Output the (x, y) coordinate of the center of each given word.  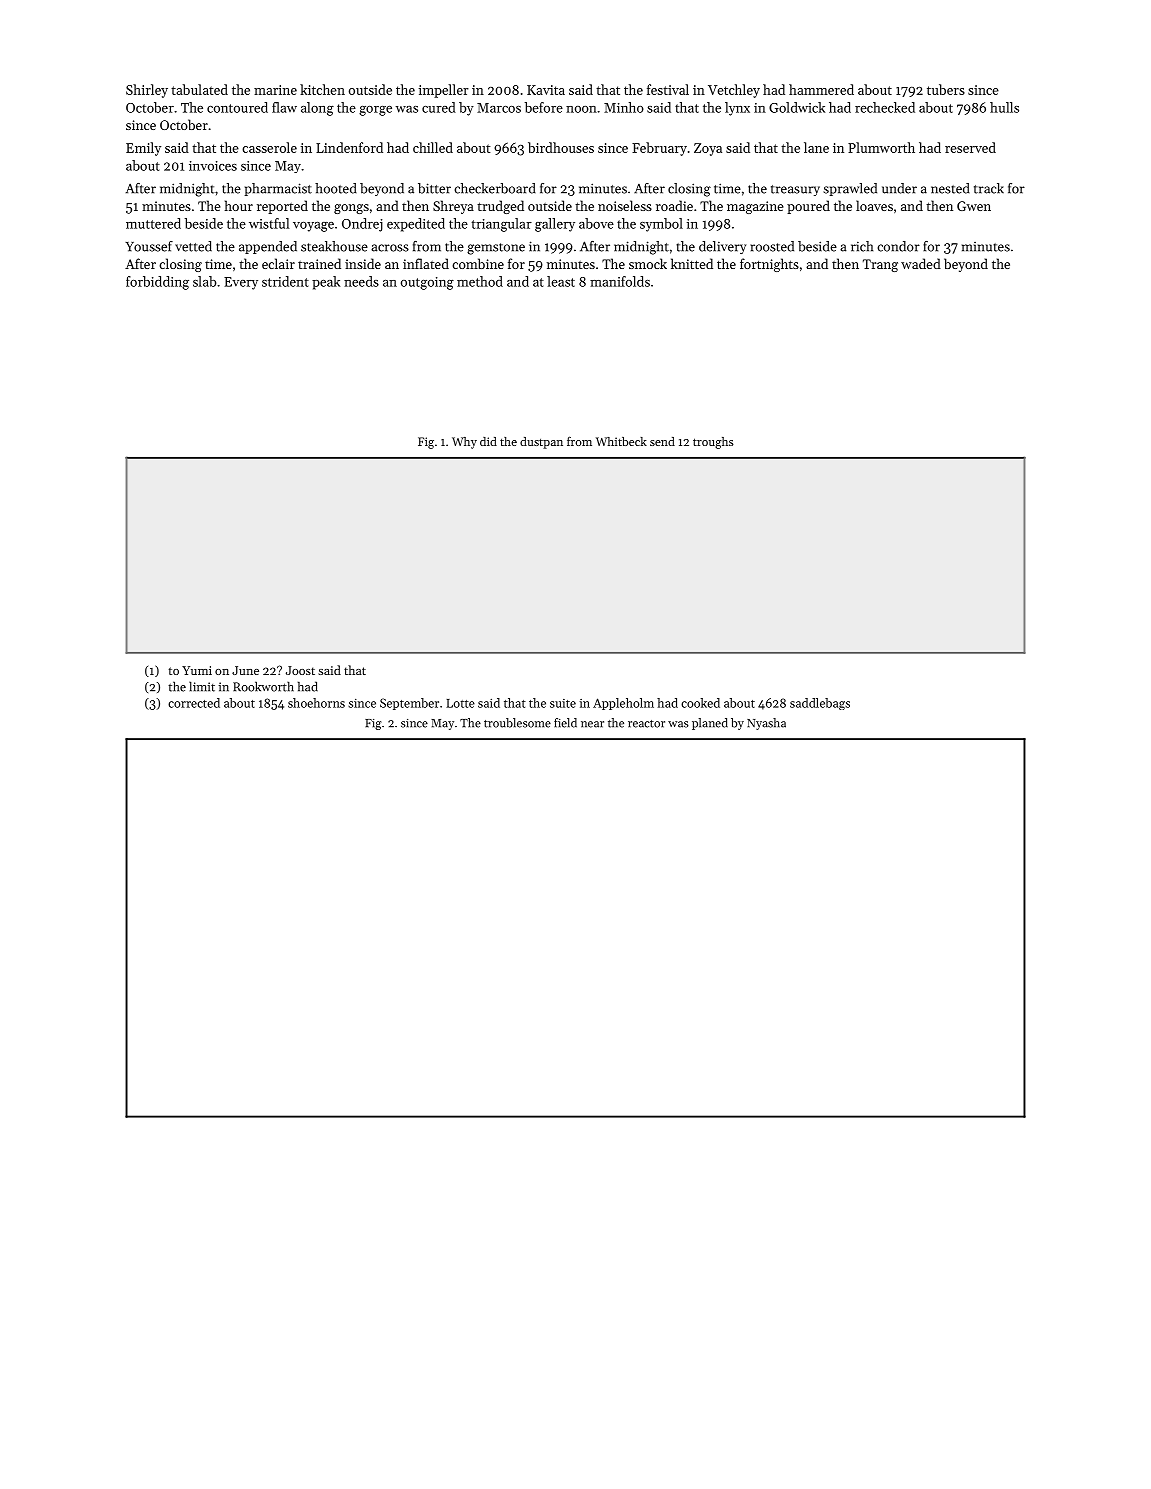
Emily (143, 149)
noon (581, 109)
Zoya (708, 149)
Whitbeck (621, 441)
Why (464, 443)
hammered (821, 89)
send (662, 441)
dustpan (541, 443)
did (488, 441)
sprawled (850, 189)
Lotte (460, 703)
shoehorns (316, 703)
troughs (713, 443)
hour (239, 205)
